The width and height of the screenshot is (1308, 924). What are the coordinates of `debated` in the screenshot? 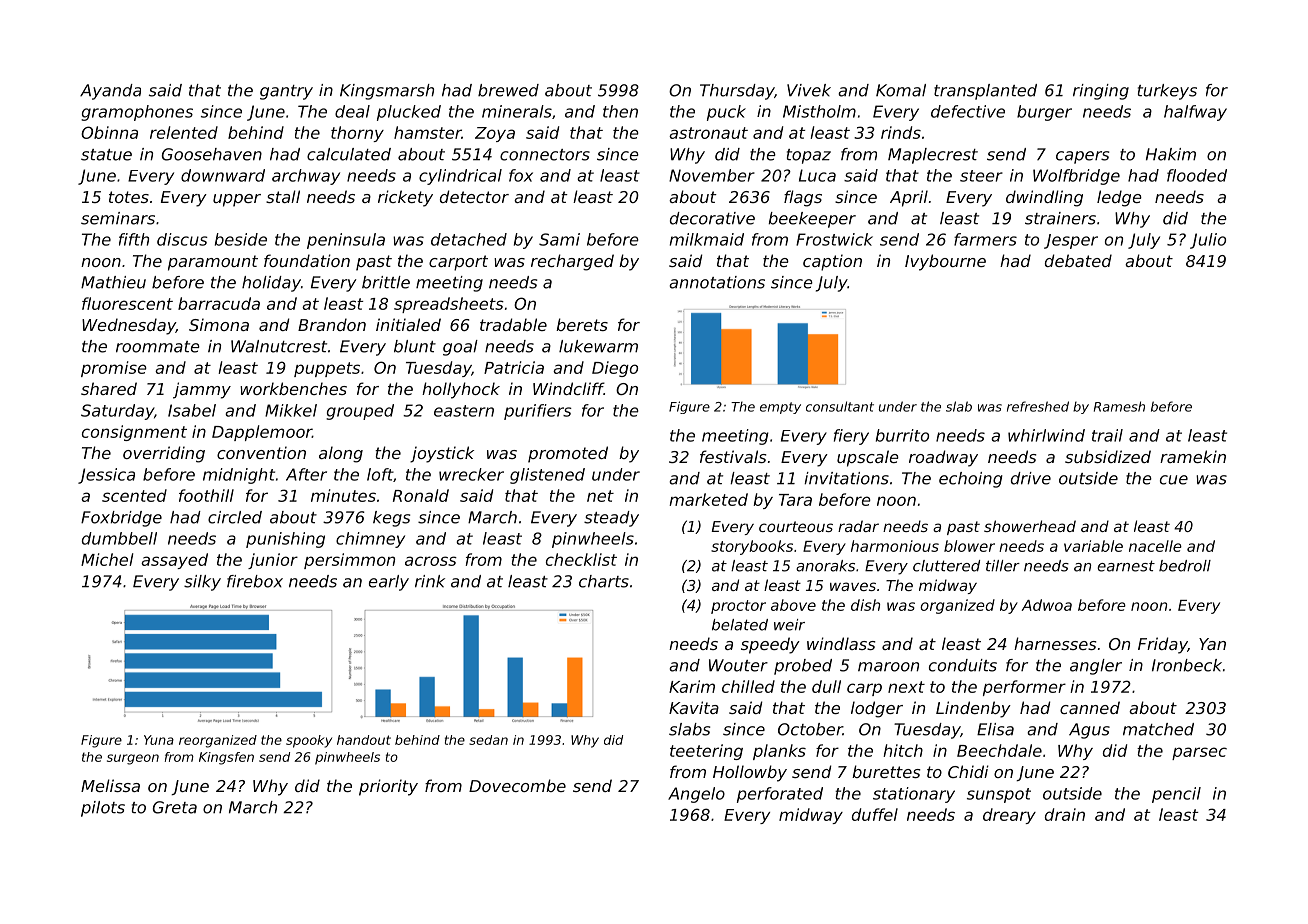 It's located at (1078, 260).
